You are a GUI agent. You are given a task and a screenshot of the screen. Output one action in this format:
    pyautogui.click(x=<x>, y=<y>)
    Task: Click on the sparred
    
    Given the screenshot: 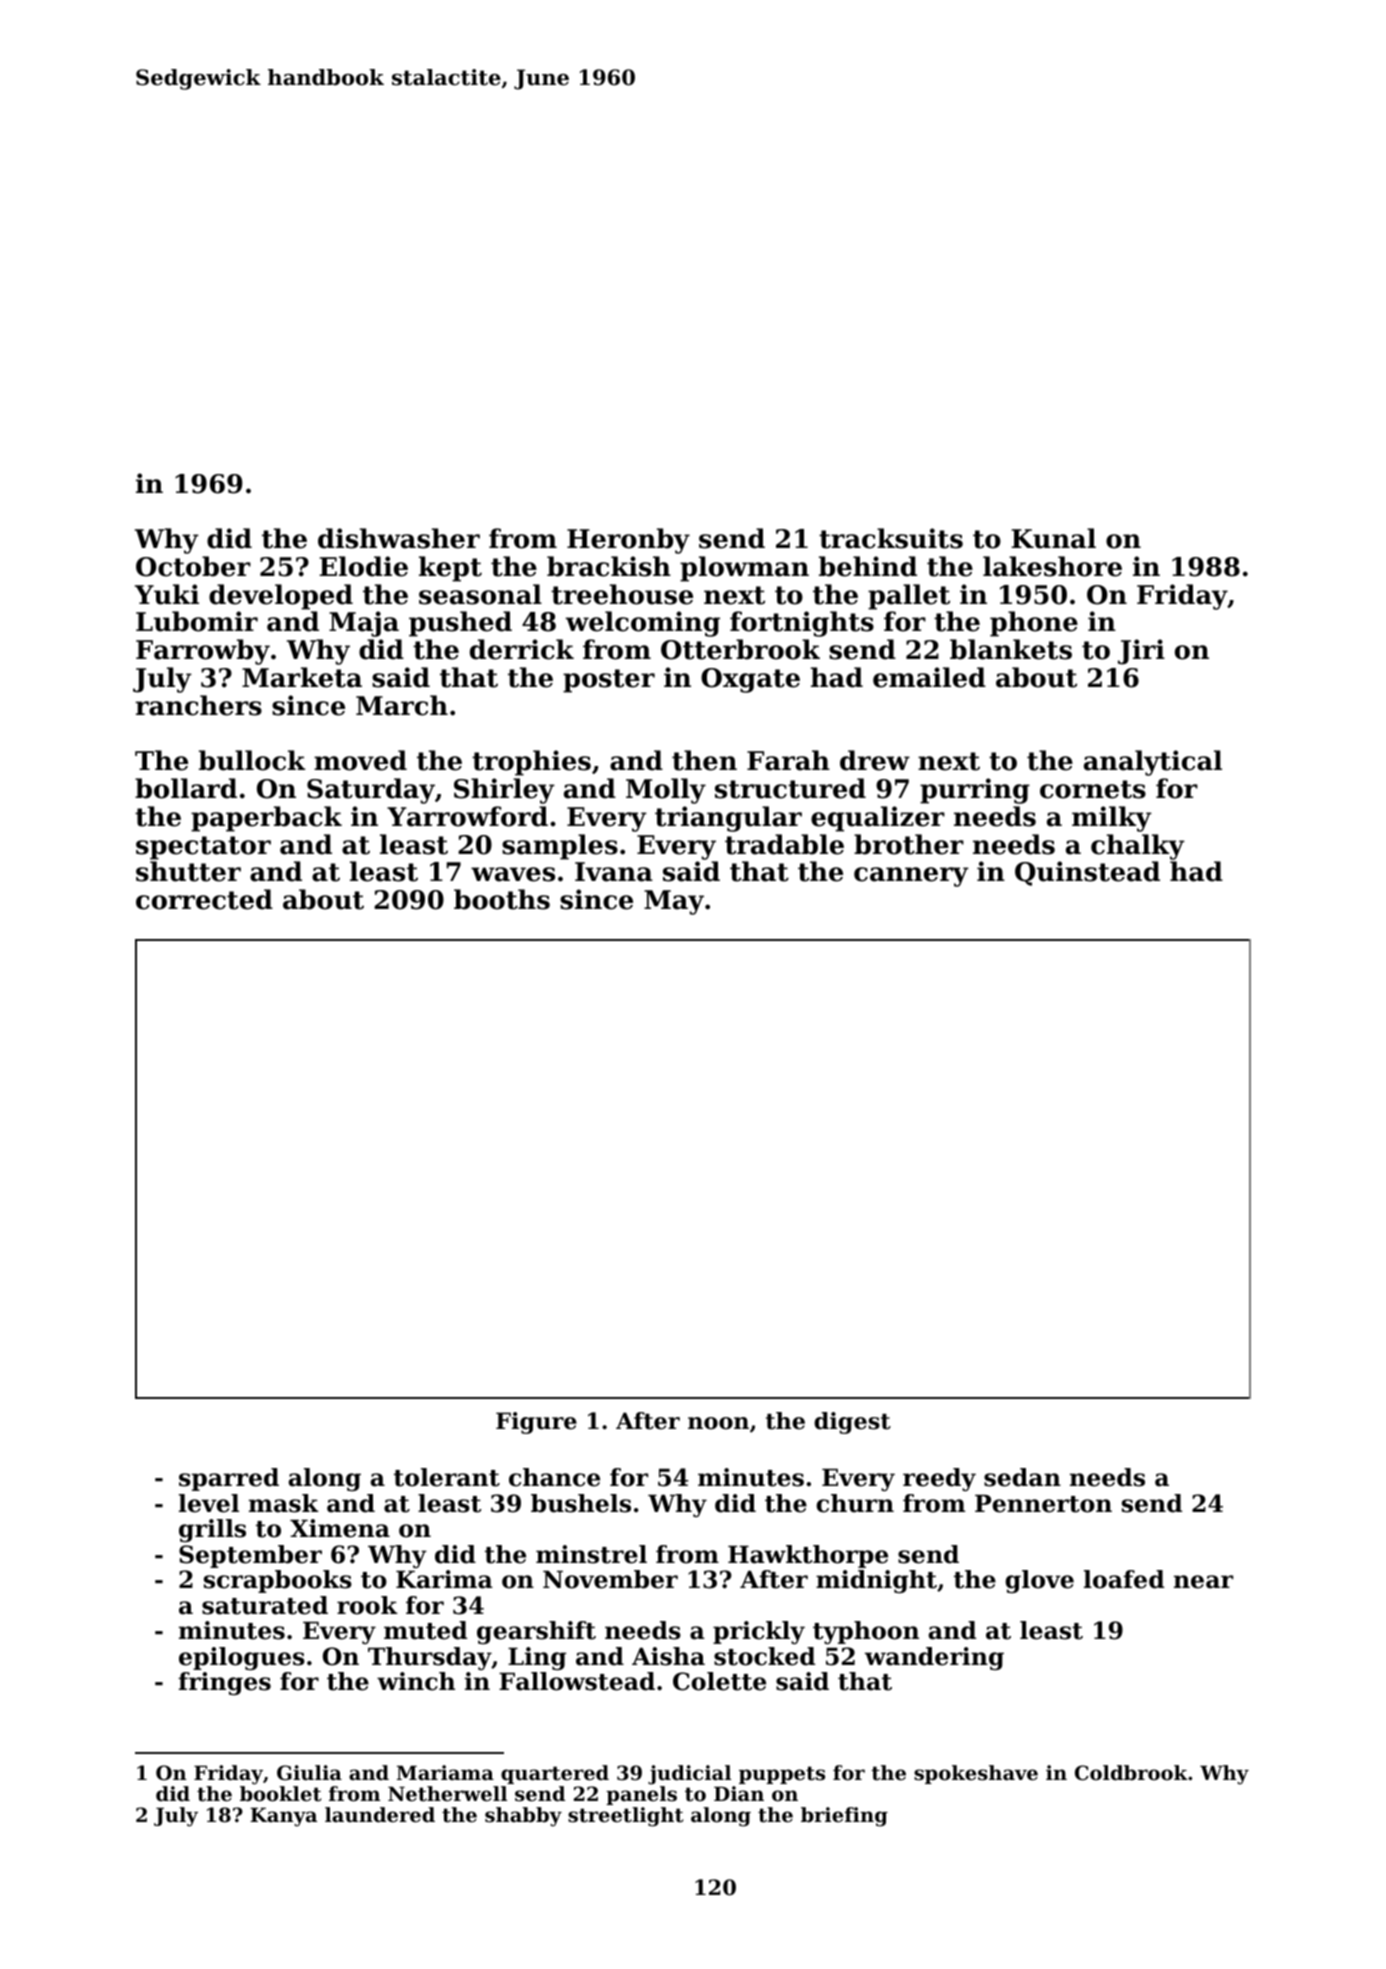 What is the action you would take?
    pyautogui.click(x=229, y=1479)
